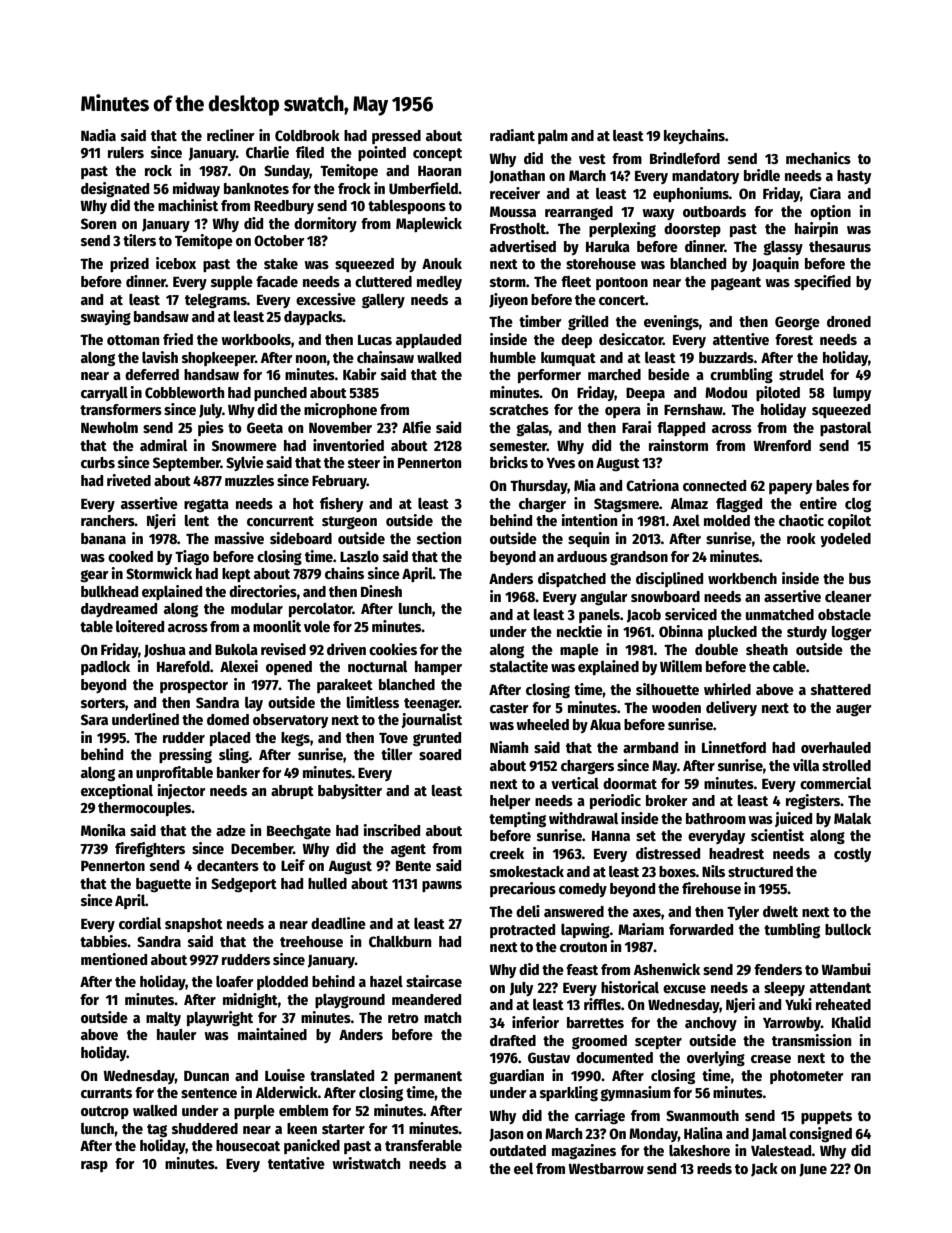  I want to click on anchovy, so click(711, 1024).
